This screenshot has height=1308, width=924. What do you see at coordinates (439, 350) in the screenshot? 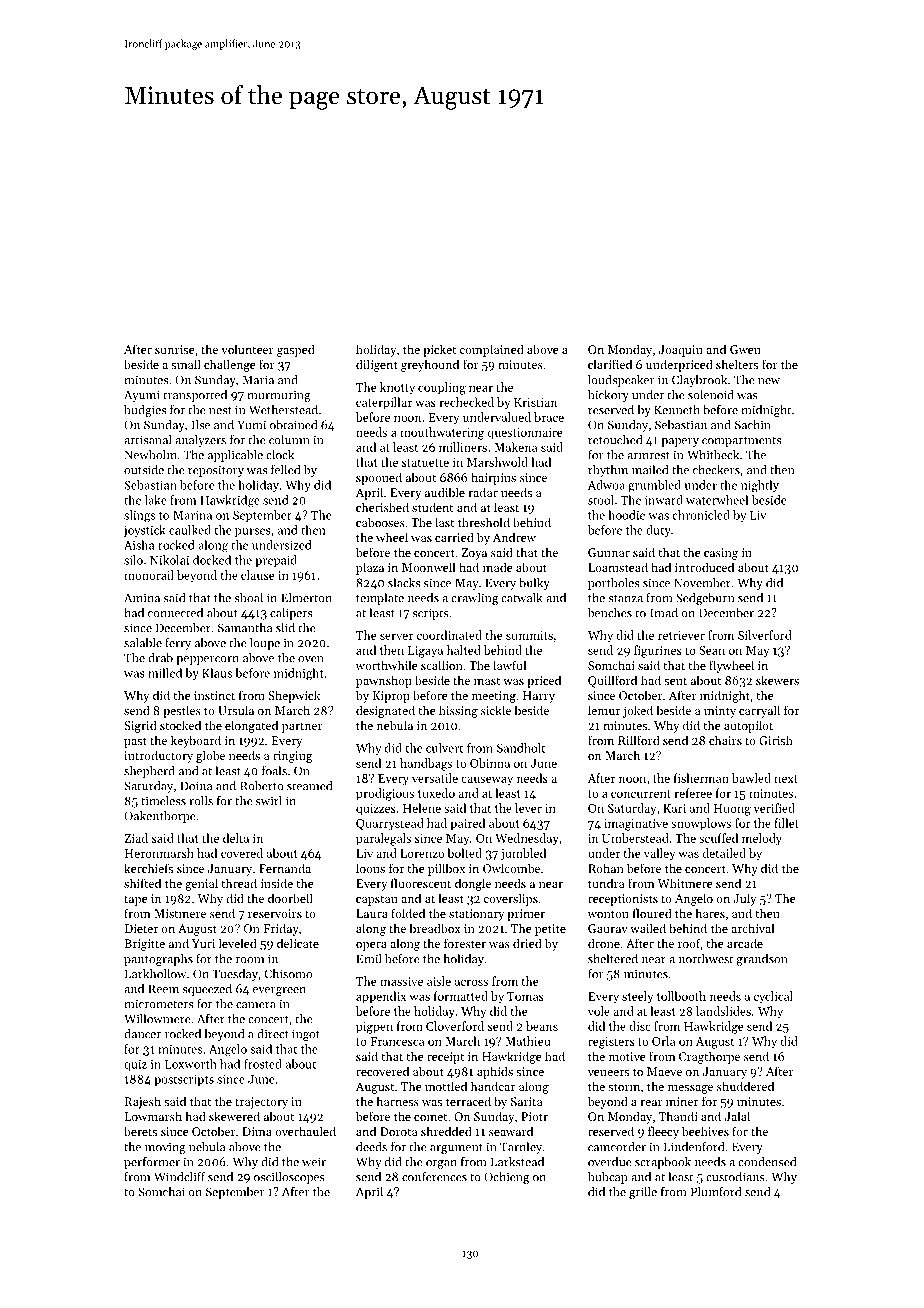
I see `picket` at bounding box center [439, 350].
